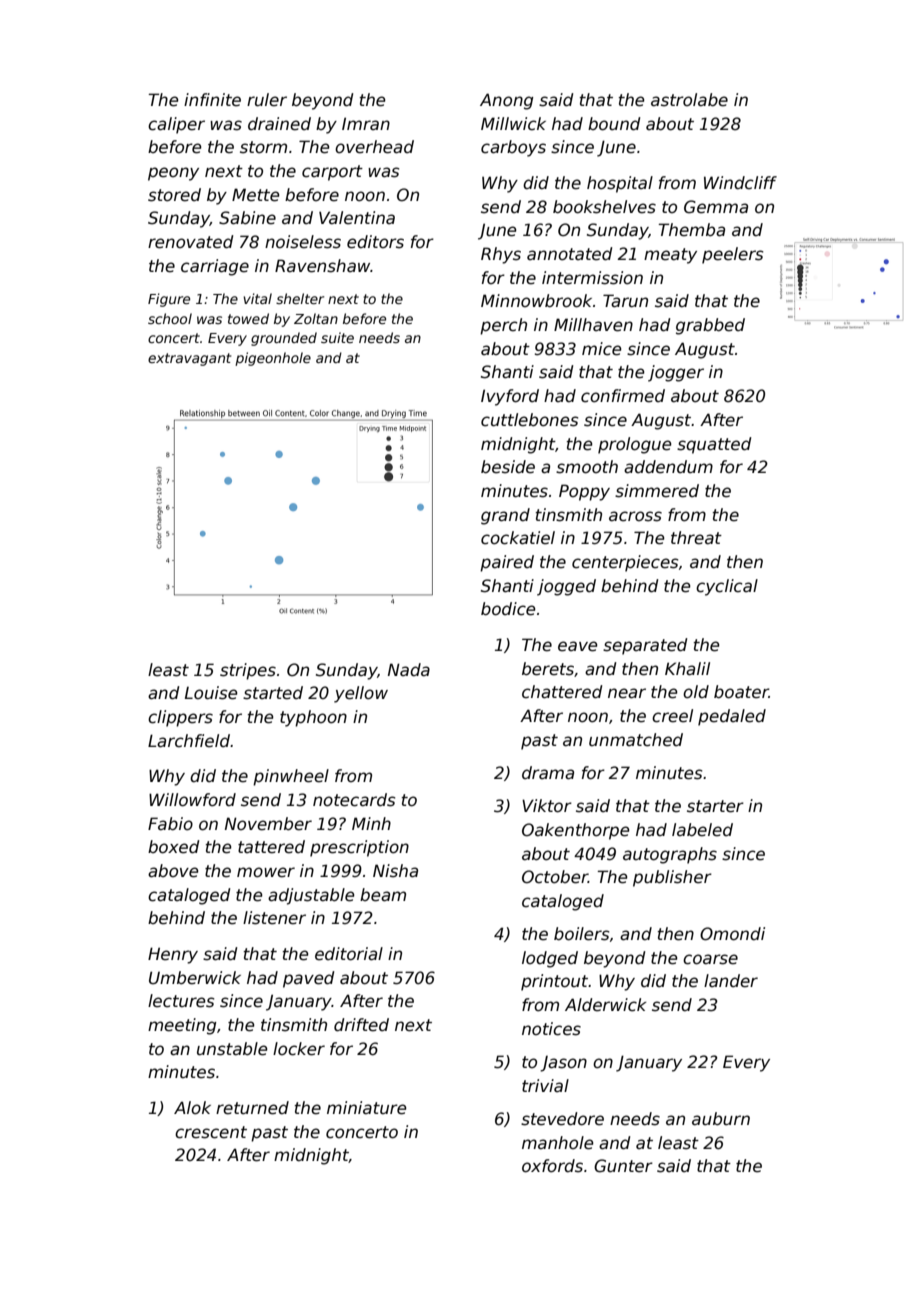  Describe the element at coordinates (689, 100) in the screenshot. I see `astrolabe` at that location.
